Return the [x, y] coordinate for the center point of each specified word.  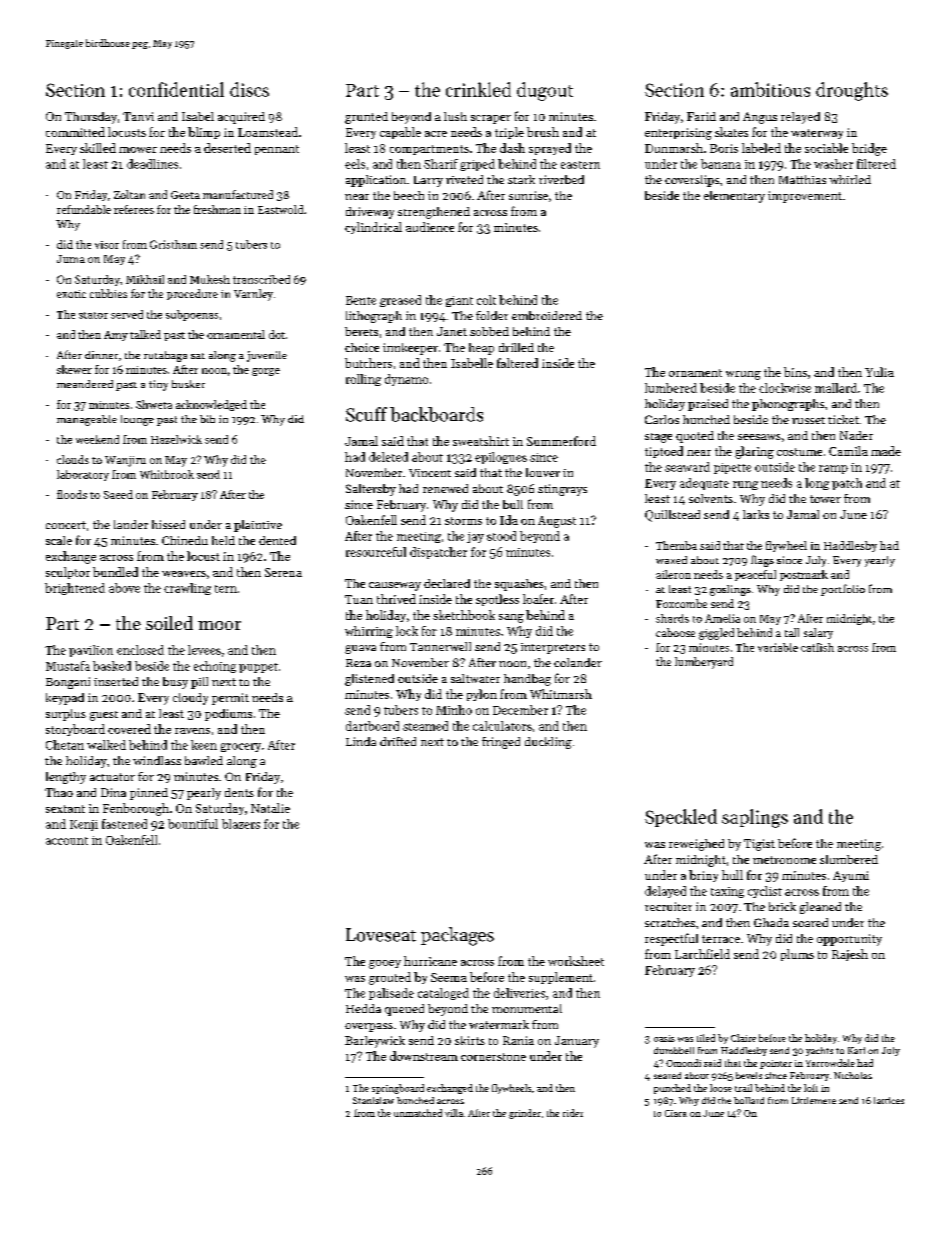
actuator [112, 777]
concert [66, 525]
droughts [852, 91]
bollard [749, 1100]
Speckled [681, 818]
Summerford [561, 441]
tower [825, 499]
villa [454, 1113]
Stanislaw [373, 1100]
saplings [755, 818]
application [376, 181]
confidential [176, 89]
